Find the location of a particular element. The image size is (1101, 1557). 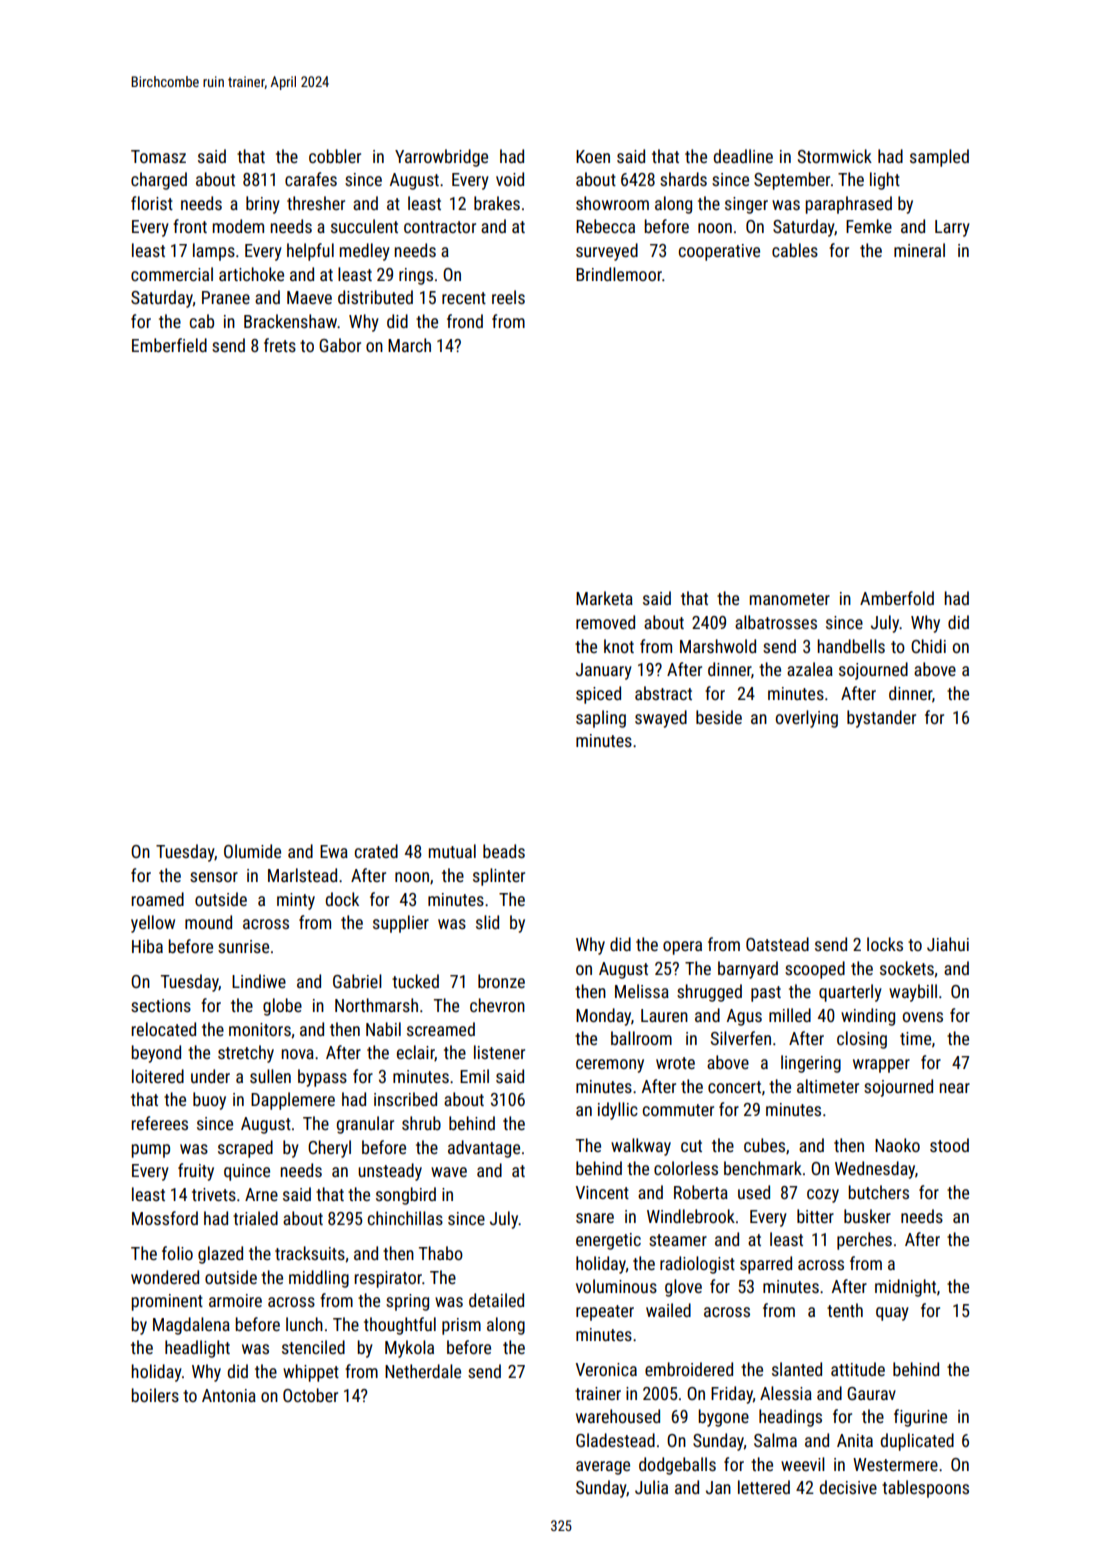

shrugged is located at coordinates (709, 993).
